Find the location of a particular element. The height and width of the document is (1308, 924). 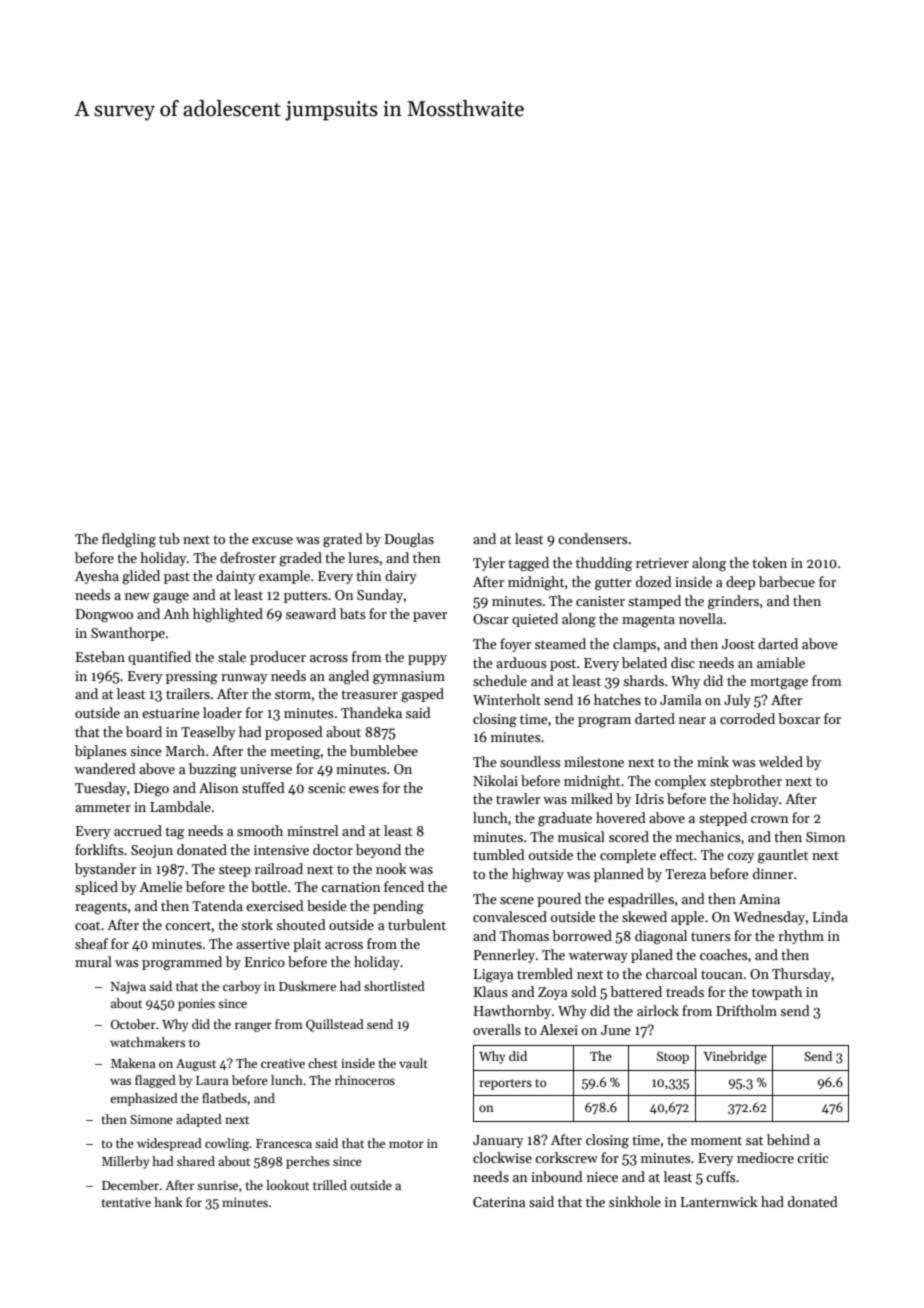

token is located at coordinates (769, 562).
